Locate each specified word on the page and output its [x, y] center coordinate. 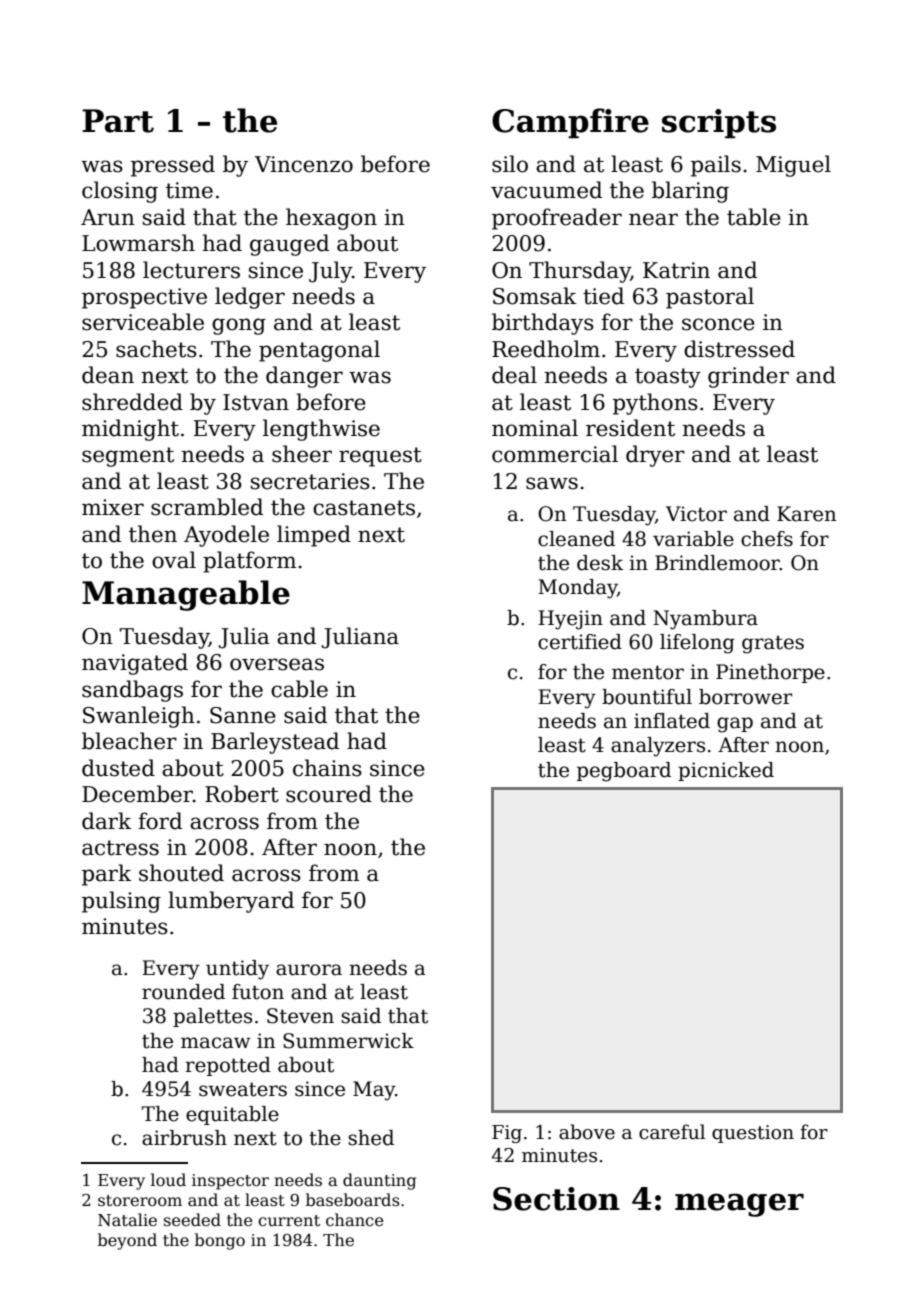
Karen [806, 514]
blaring [690, 192]
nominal [535, 428]
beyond [127, 1241]
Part [118, 121]
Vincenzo [304, 164]
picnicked [726, 771]
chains [327, 768]
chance [354, 1220]
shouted [181, 873]
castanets [364, 508]
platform [249, 562]
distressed [739, 349]
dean [108, 375]
